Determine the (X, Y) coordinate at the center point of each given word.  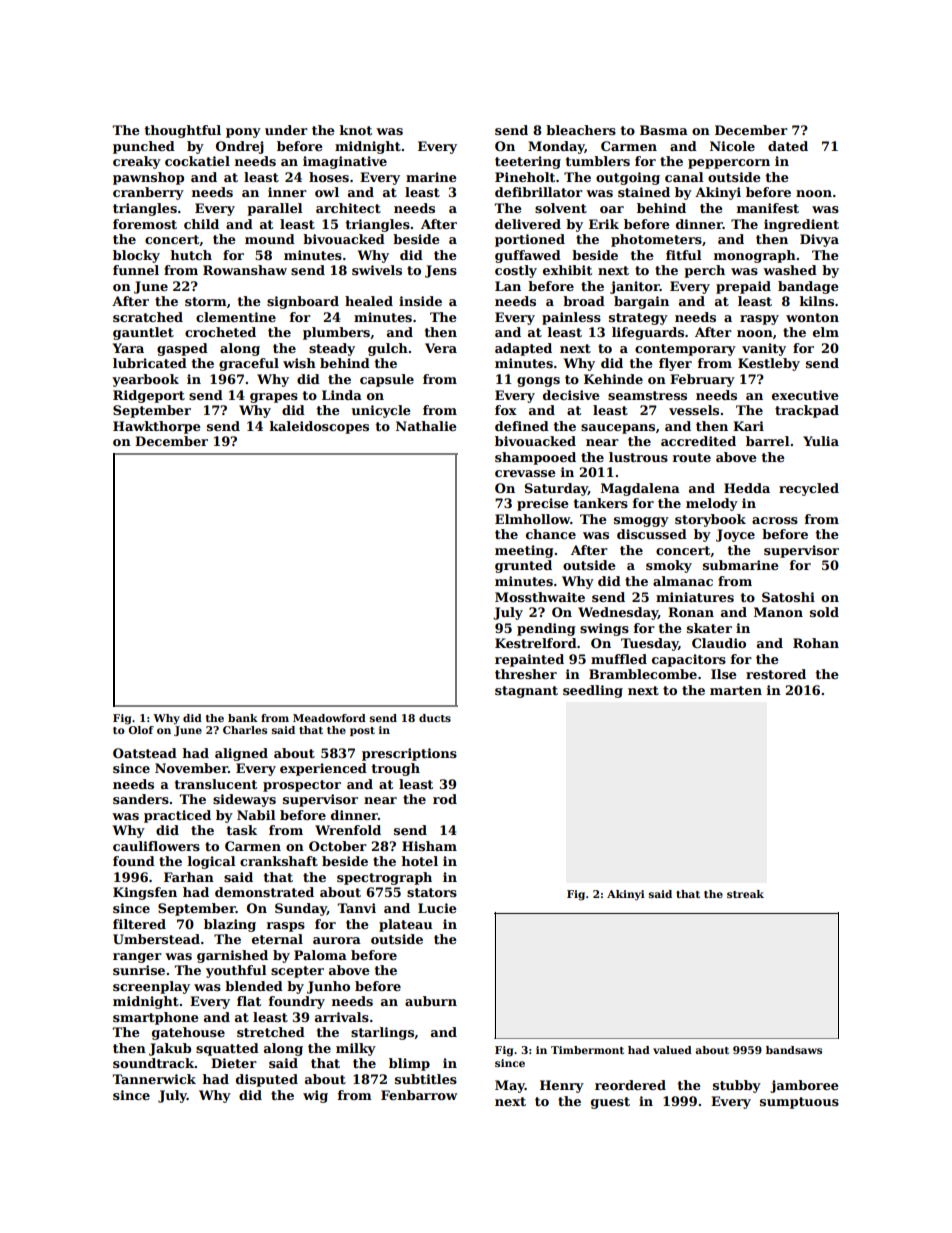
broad (584, 301)
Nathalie (426, 426)
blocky (136, 256)
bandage (808, 287)
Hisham (429, 846)
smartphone (156, 1018)
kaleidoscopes (319, 427)
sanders (141, 799)
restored (776, 674)
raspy (759, 320)
